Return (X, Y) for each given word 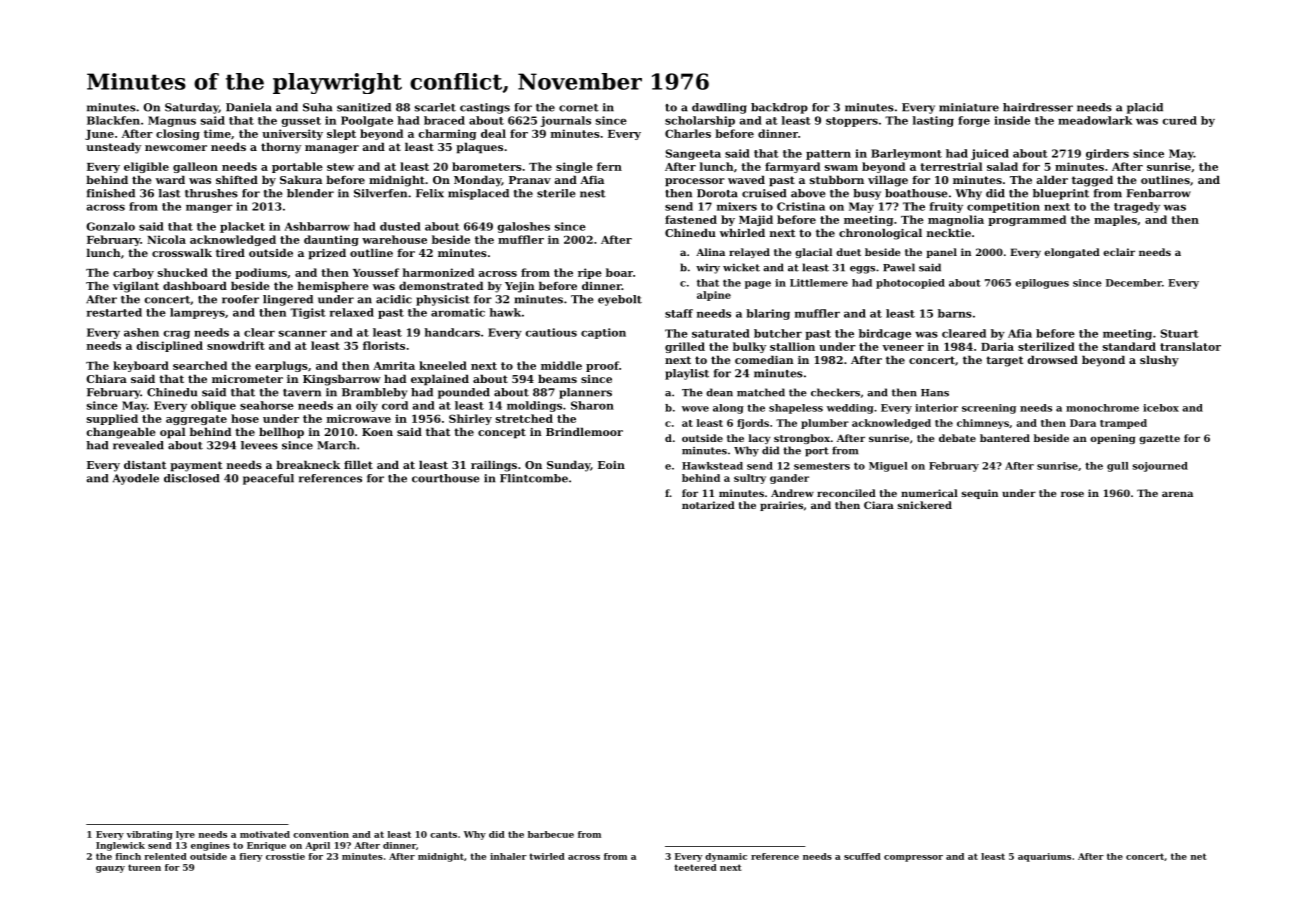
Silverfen (380, 193)
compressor (913, 858)
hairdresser (1038, 107)
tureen (144, 867)
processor (695, 182)
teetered (695, 867)
